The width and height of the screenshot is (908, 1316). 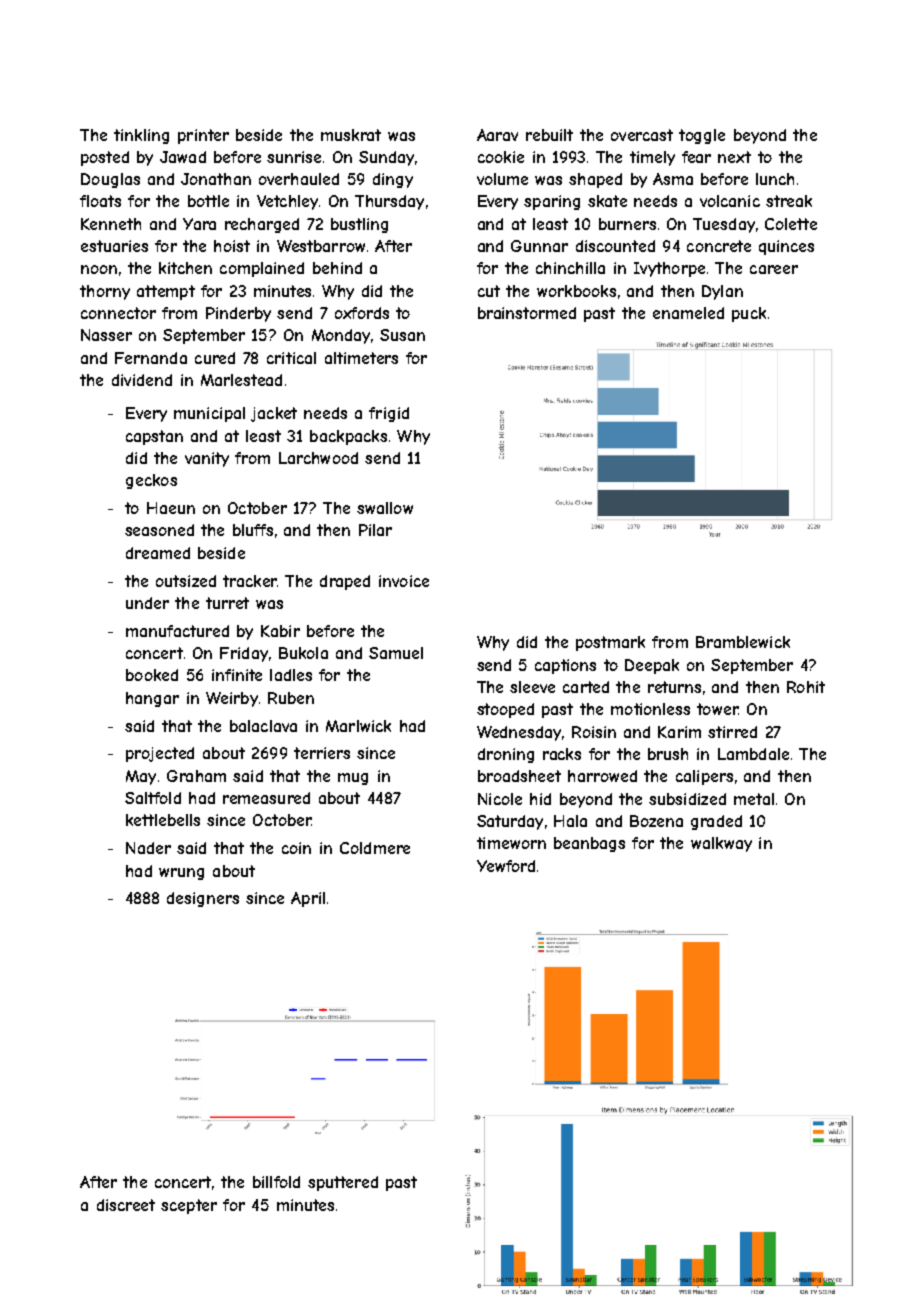 What do you see at coordinates (586, 687) in the screenshot?
I see `carted` at bounding box center [586, 687].
